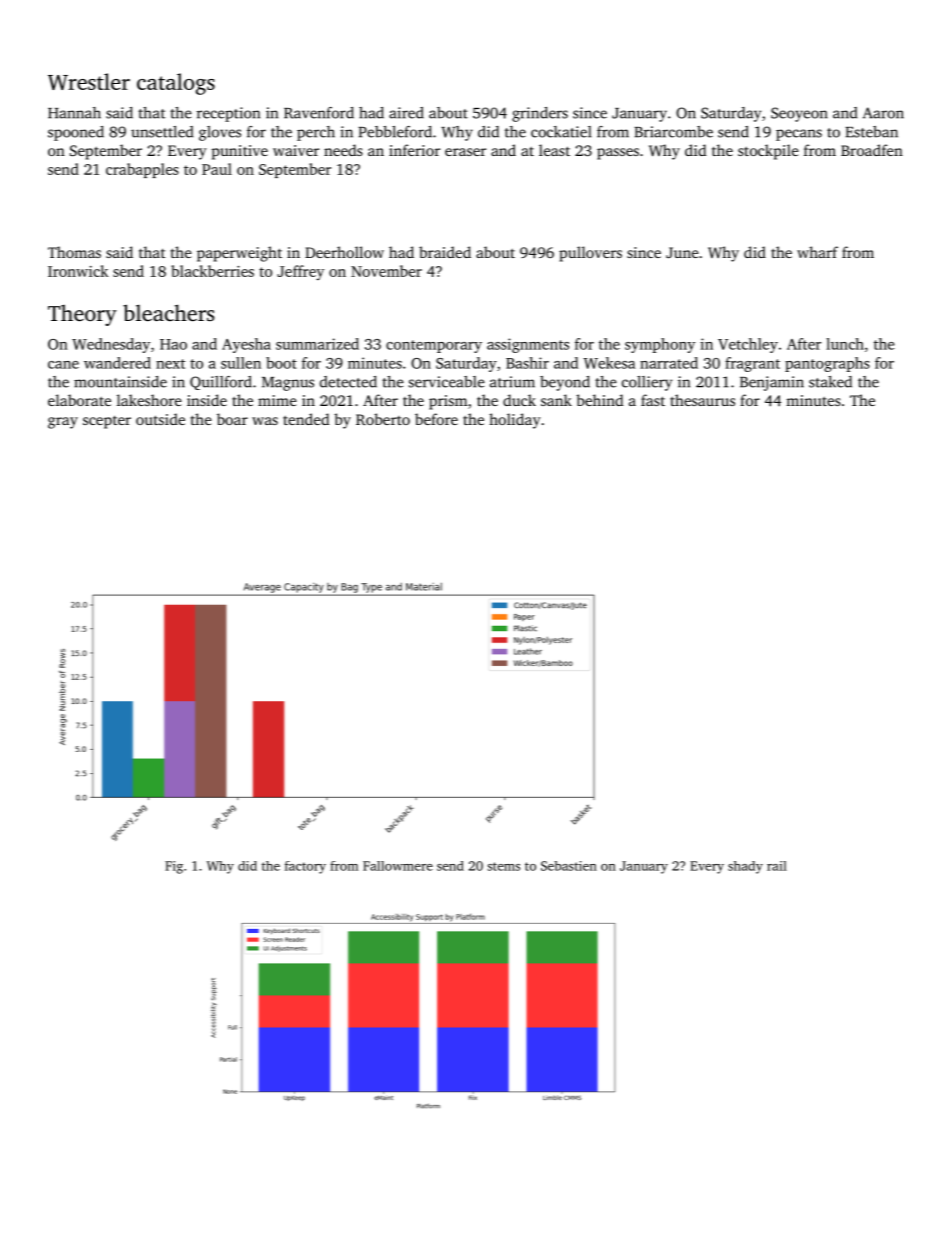 The image size is (952, 1233). What do you see at coordinates (305, 867) in the image?
I see `factory` at bounding box center [305, 867].
